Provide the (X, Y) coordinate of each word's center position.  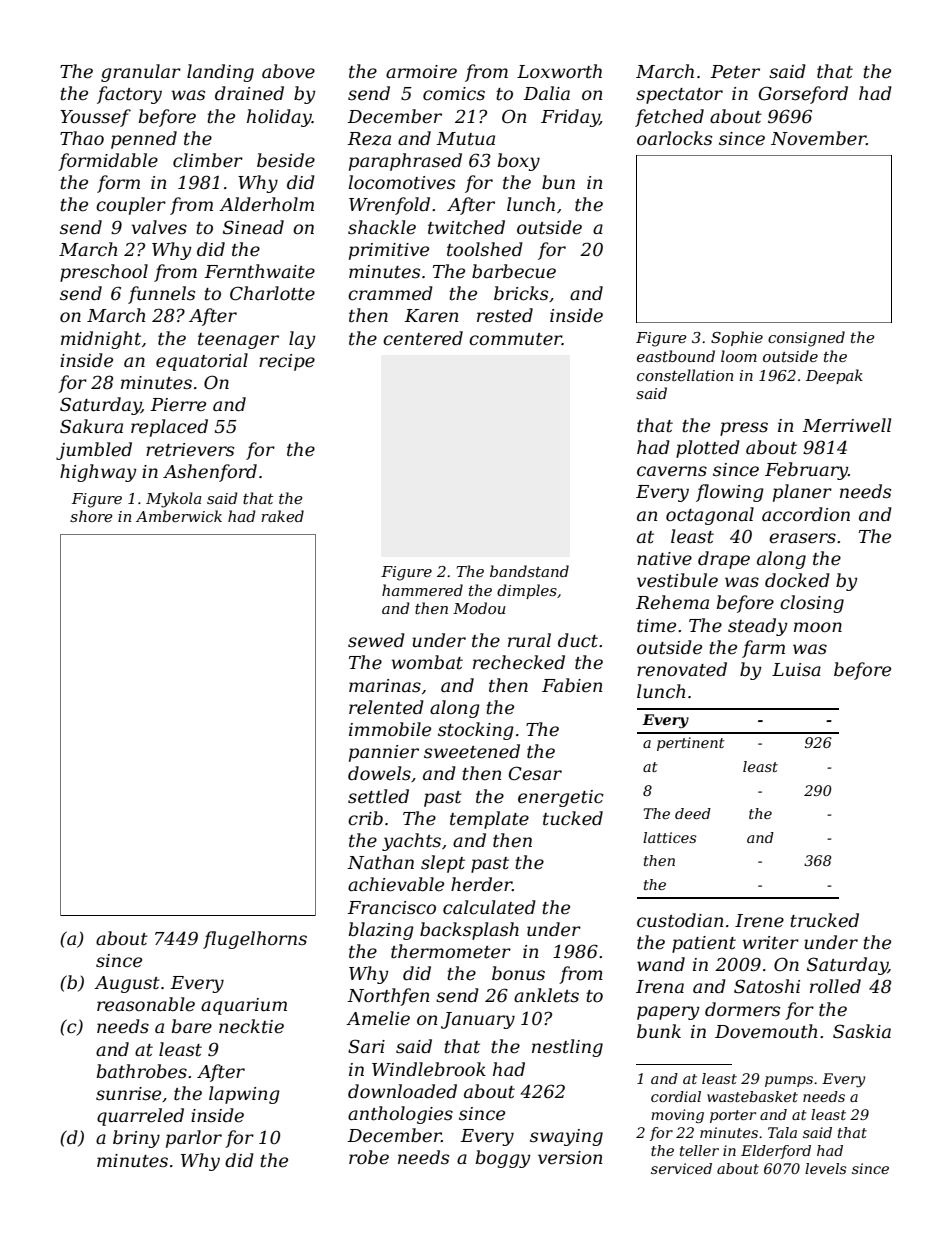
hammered (422, 590)
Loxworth (559, 71)
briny (136, 1139)
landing (220, 73)
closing (812, 604)
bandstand (529, 571)
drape (724, 560)
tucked (573, 818)
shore (91, 516)
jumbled (94, 451)
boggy (503, 1159)
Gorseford (803, 95)
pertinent (691, 744)
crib (365, 818)
